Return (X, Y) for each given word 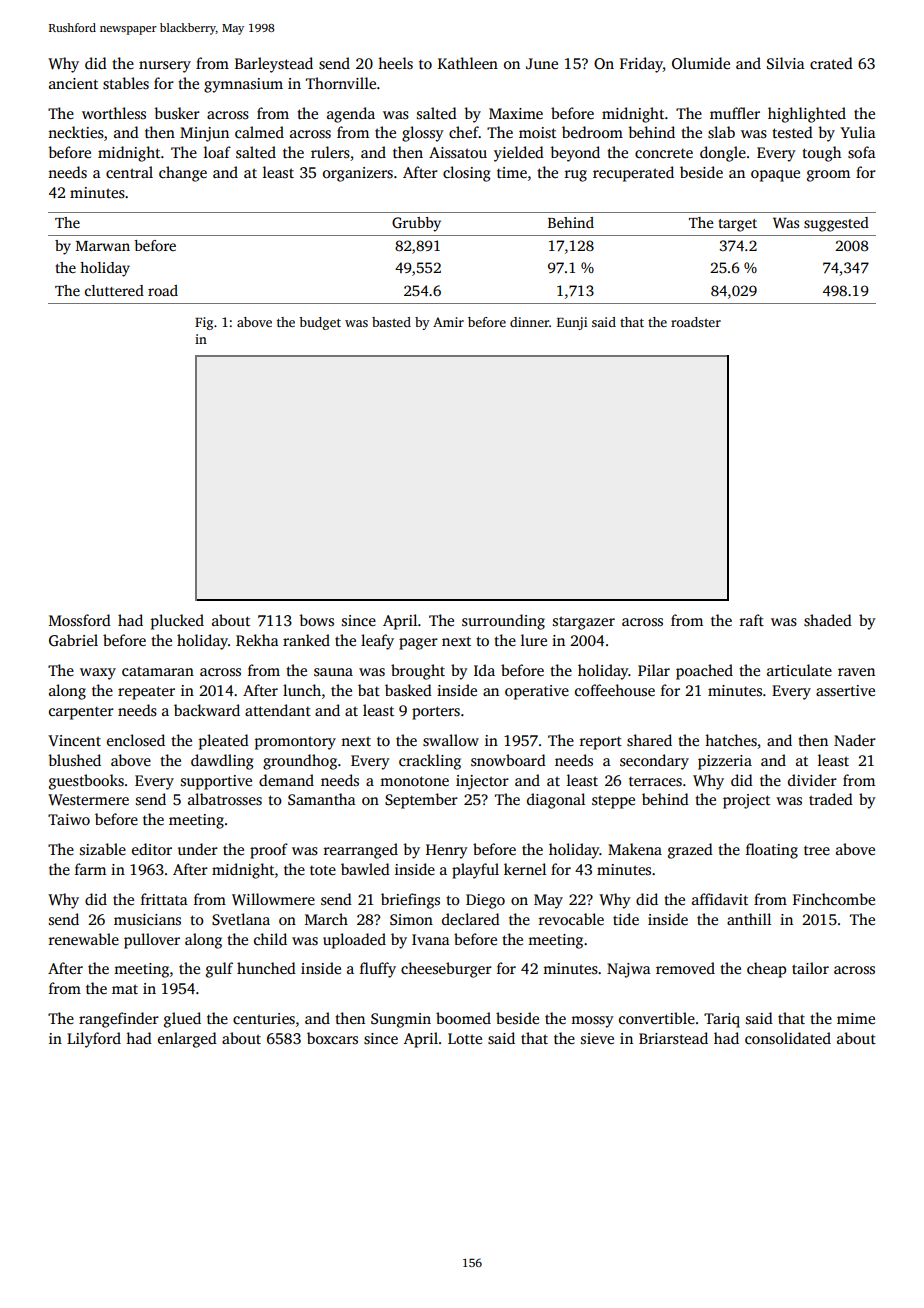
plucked (177, 622)
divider (812, 780)
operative (537, 692)
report (601, 743)
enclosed (136, 740)
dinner (529, 322)
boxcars (332, 1038)
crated (831, 63)
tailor (810, 968)
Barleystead (274, 65)
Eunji (572, 323)
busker (177, 113)
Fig (204, 323)
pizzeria (725, 762)
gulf (219, 970)
